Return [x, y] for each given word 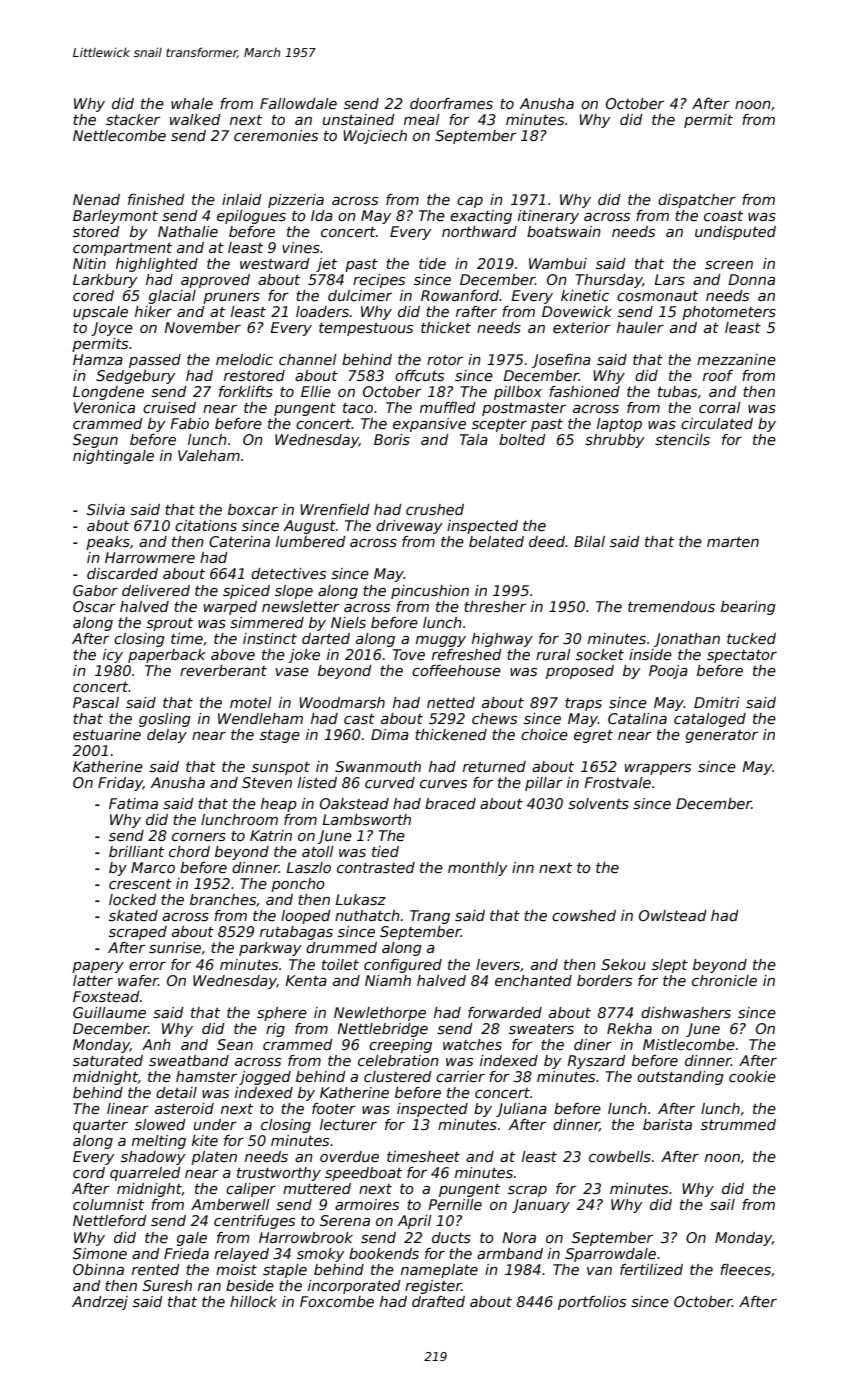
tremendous [671, 606]
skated [133, 915]
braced [450, 803]
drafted [438, 1301]
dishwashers [686, 1012]
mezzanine [736, 359]
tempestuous [366, 329]
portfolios [592, 1303]
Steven [267, 782]
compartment [122, 249]
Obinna [98, 1269]
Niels [348, 622]
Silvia [106, 509]
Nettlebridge [382, 1030]
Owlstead [673, 915]
